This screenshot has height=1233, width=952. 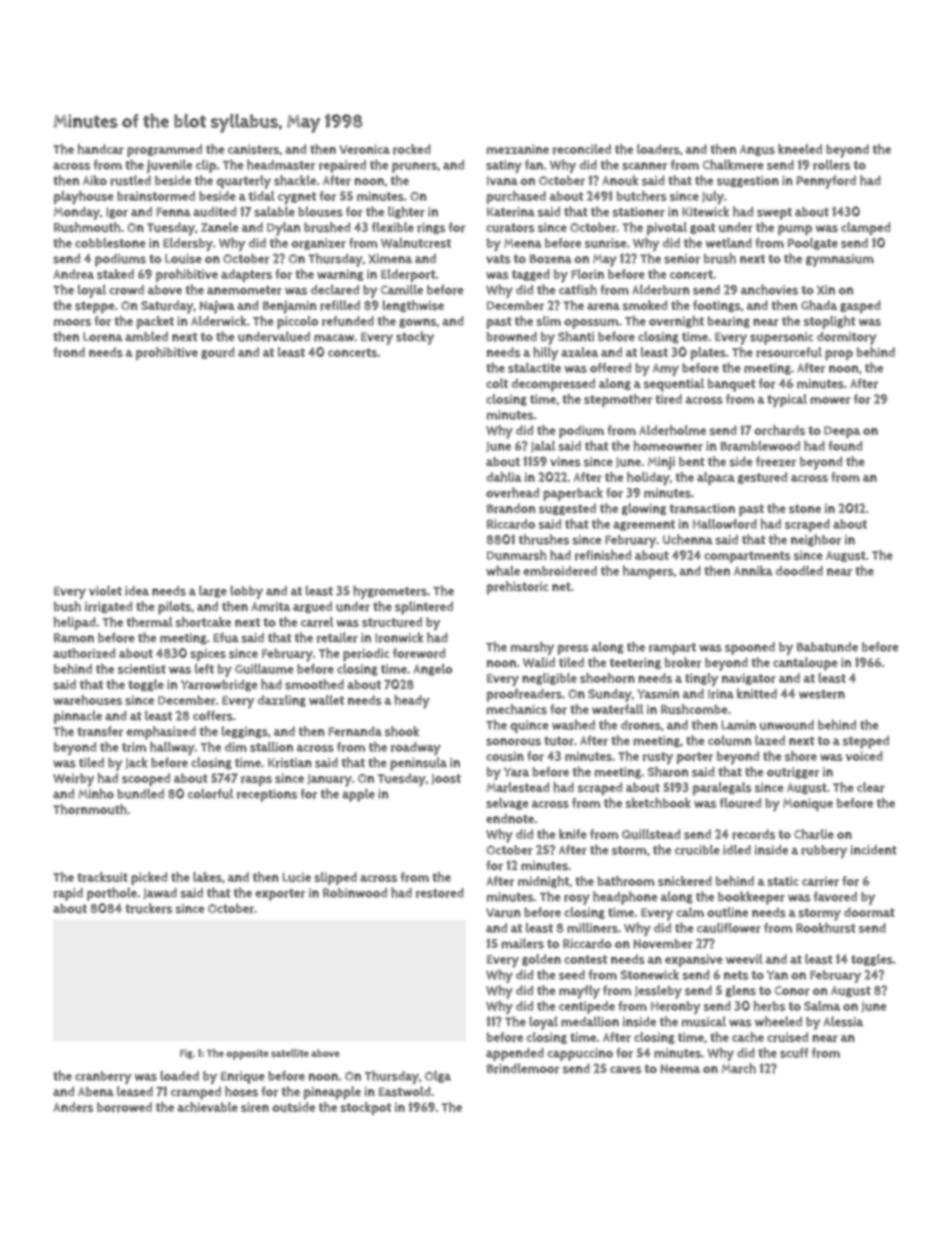 What do you see at coordinates (733, 164) in the screenshot?
I see `Chalkmere` at bounding box center [733, 164].
